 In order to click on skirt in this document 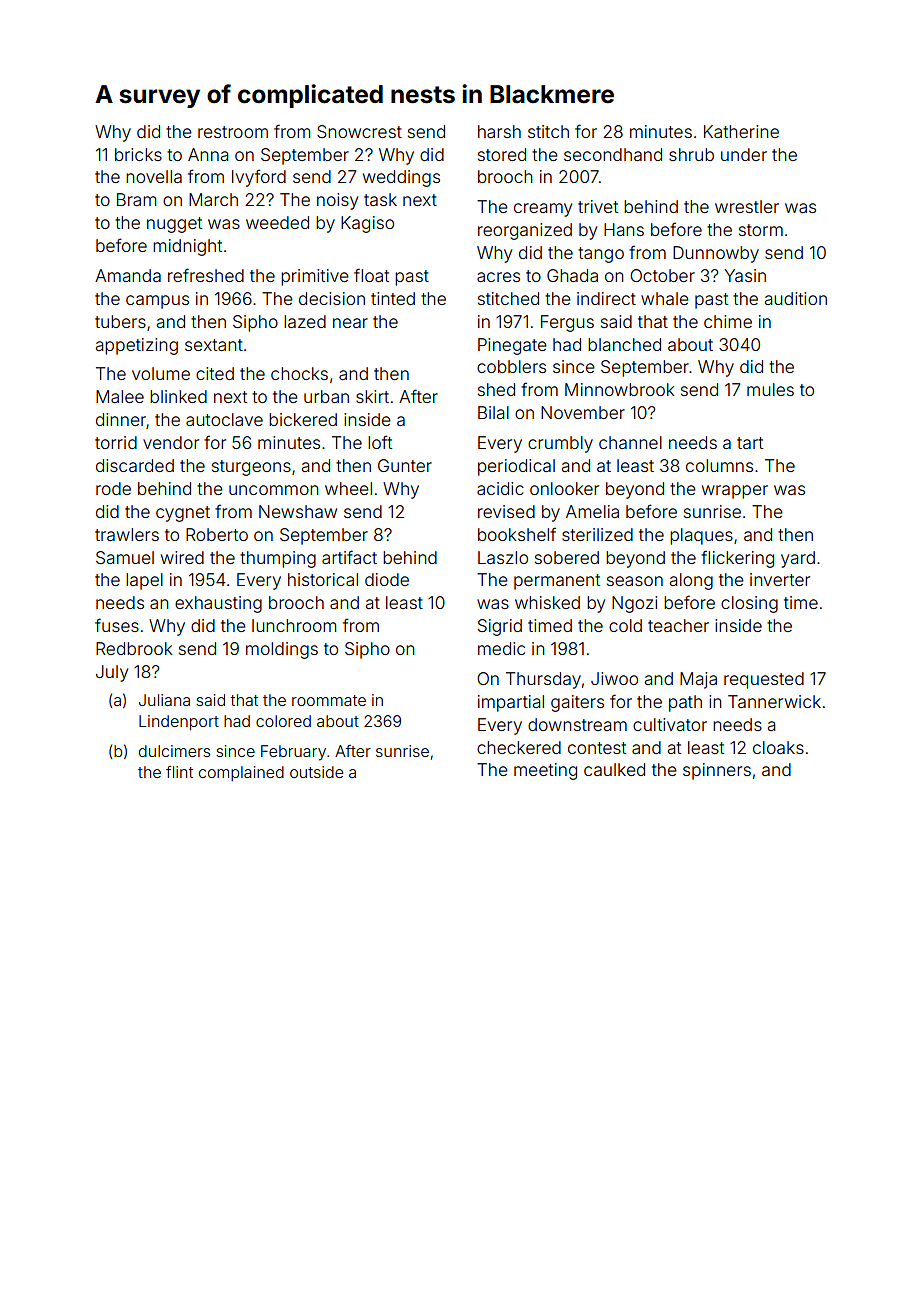, I will do `click(372, 396)`.
